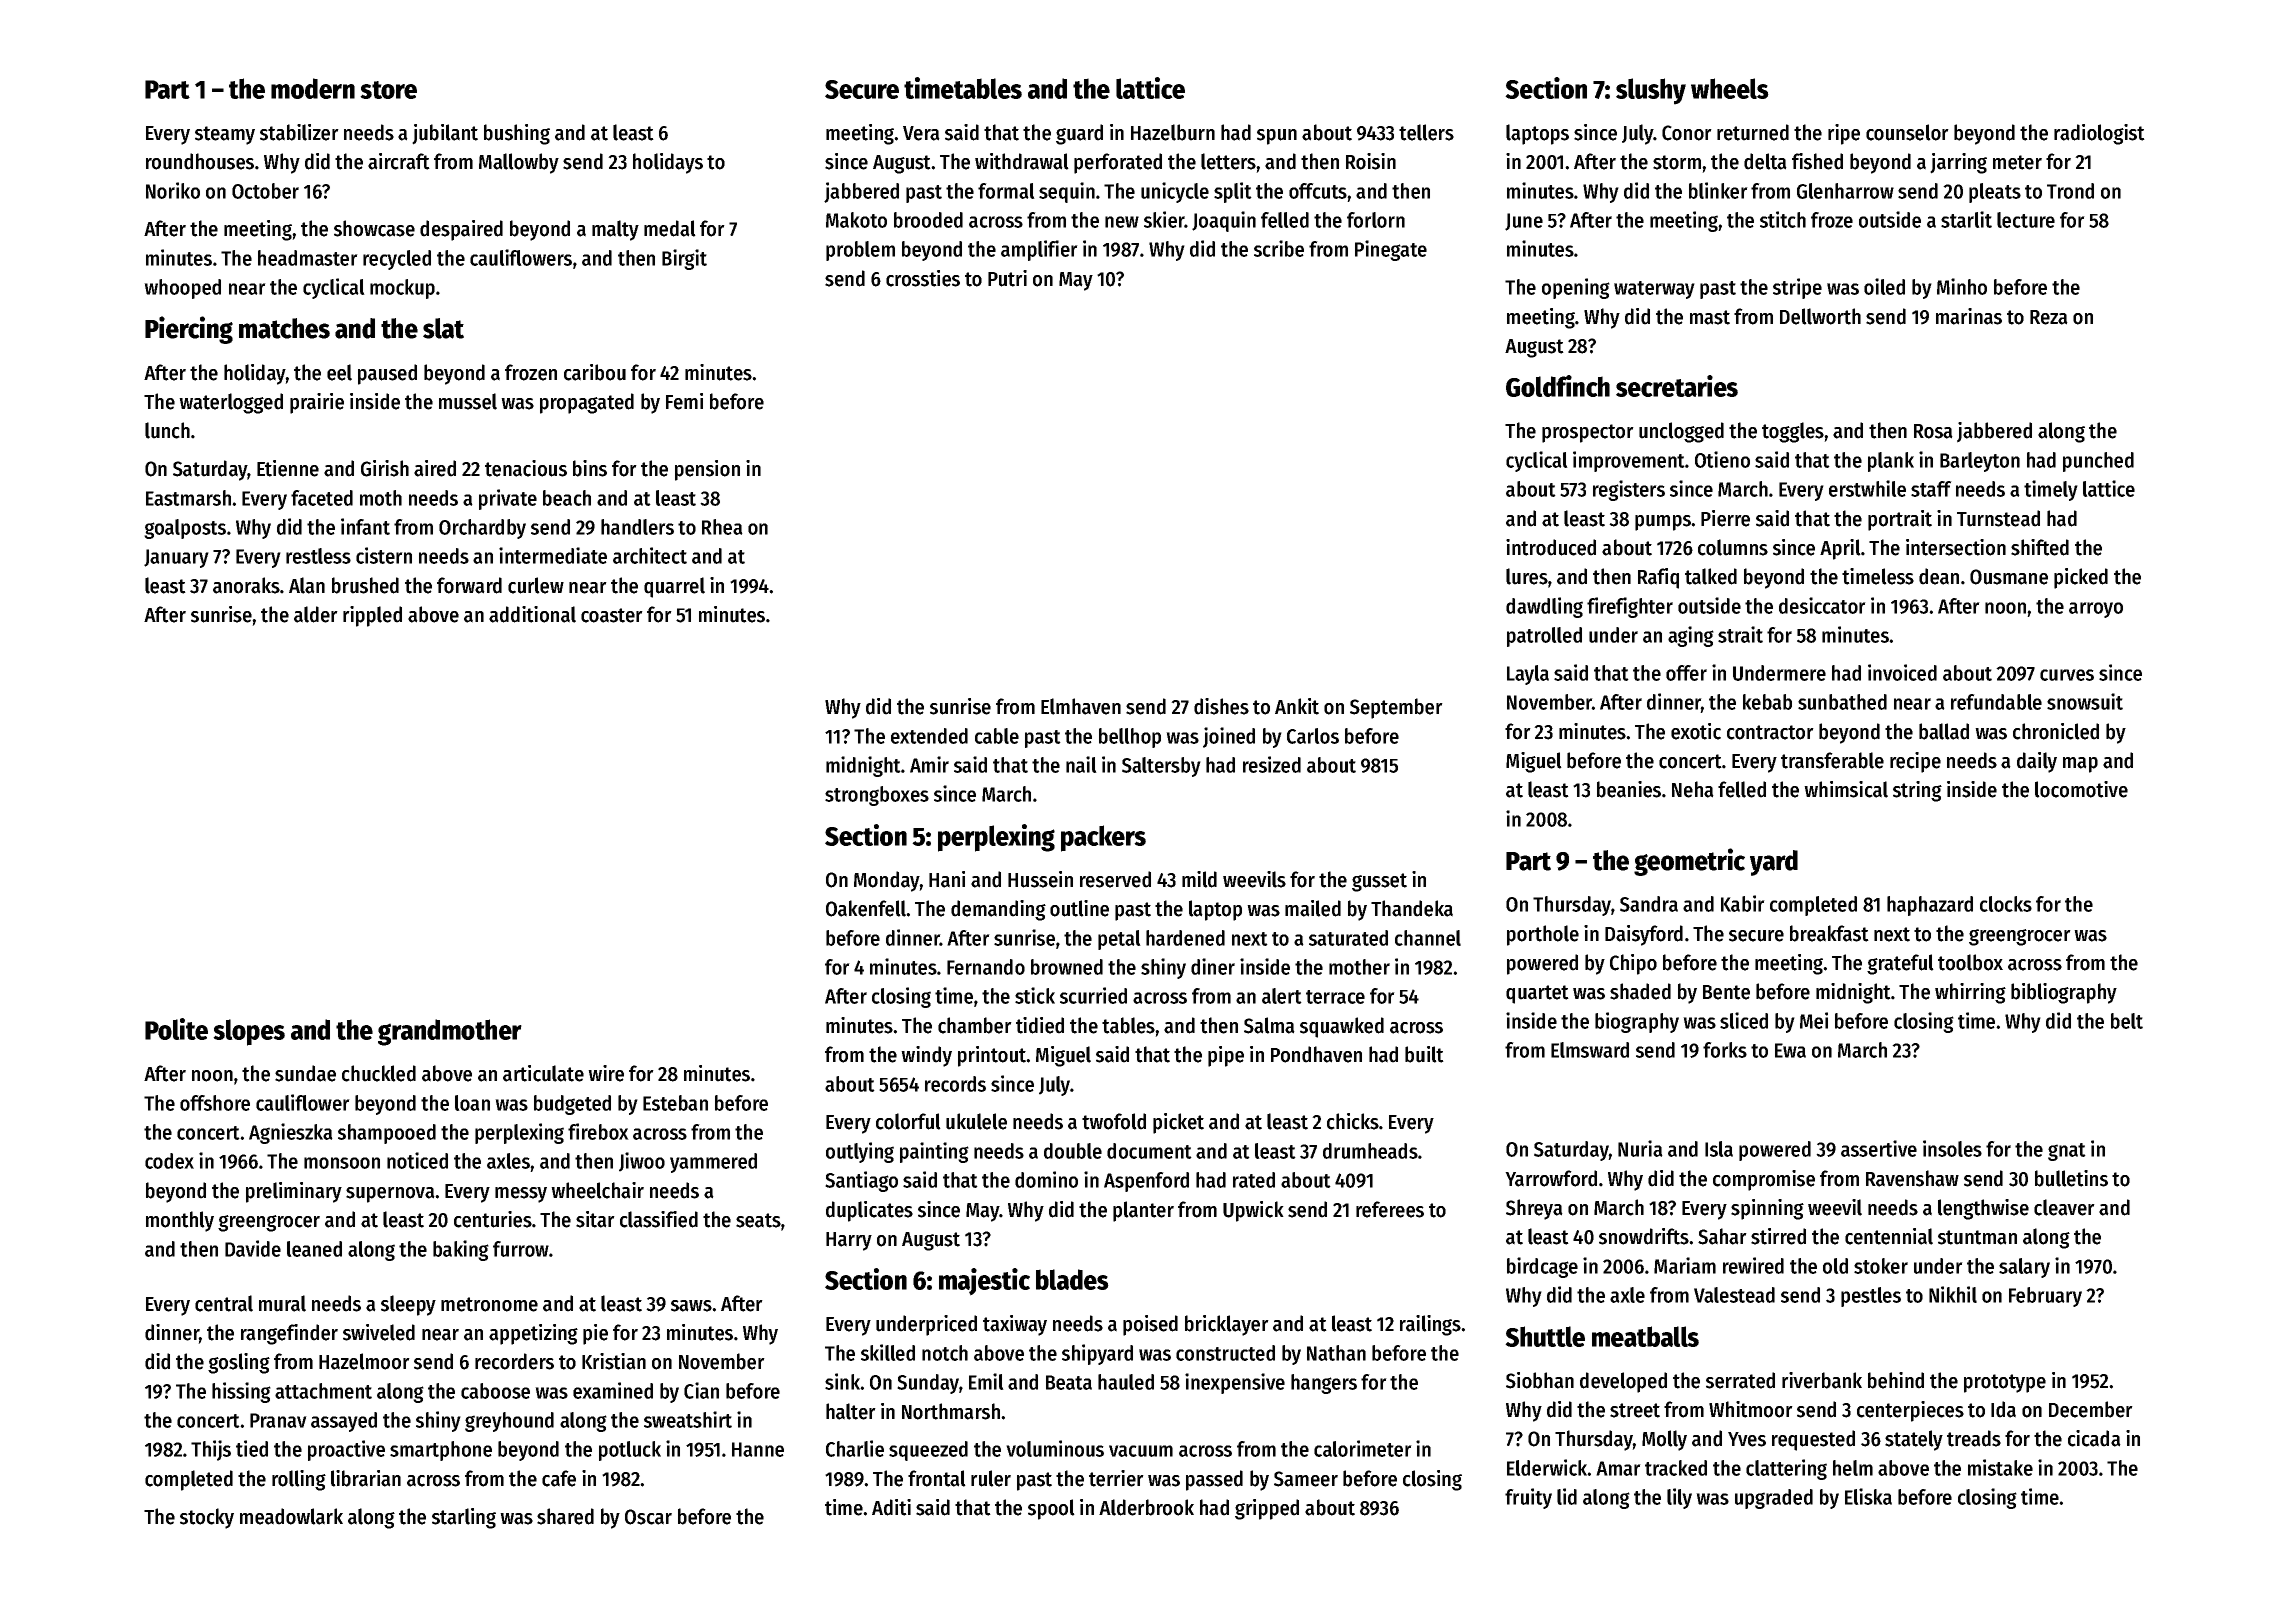 The image size is (2292, 1620). Describe the element at coordinates (2049, 317) in the document. I see `Reza` at that location.
